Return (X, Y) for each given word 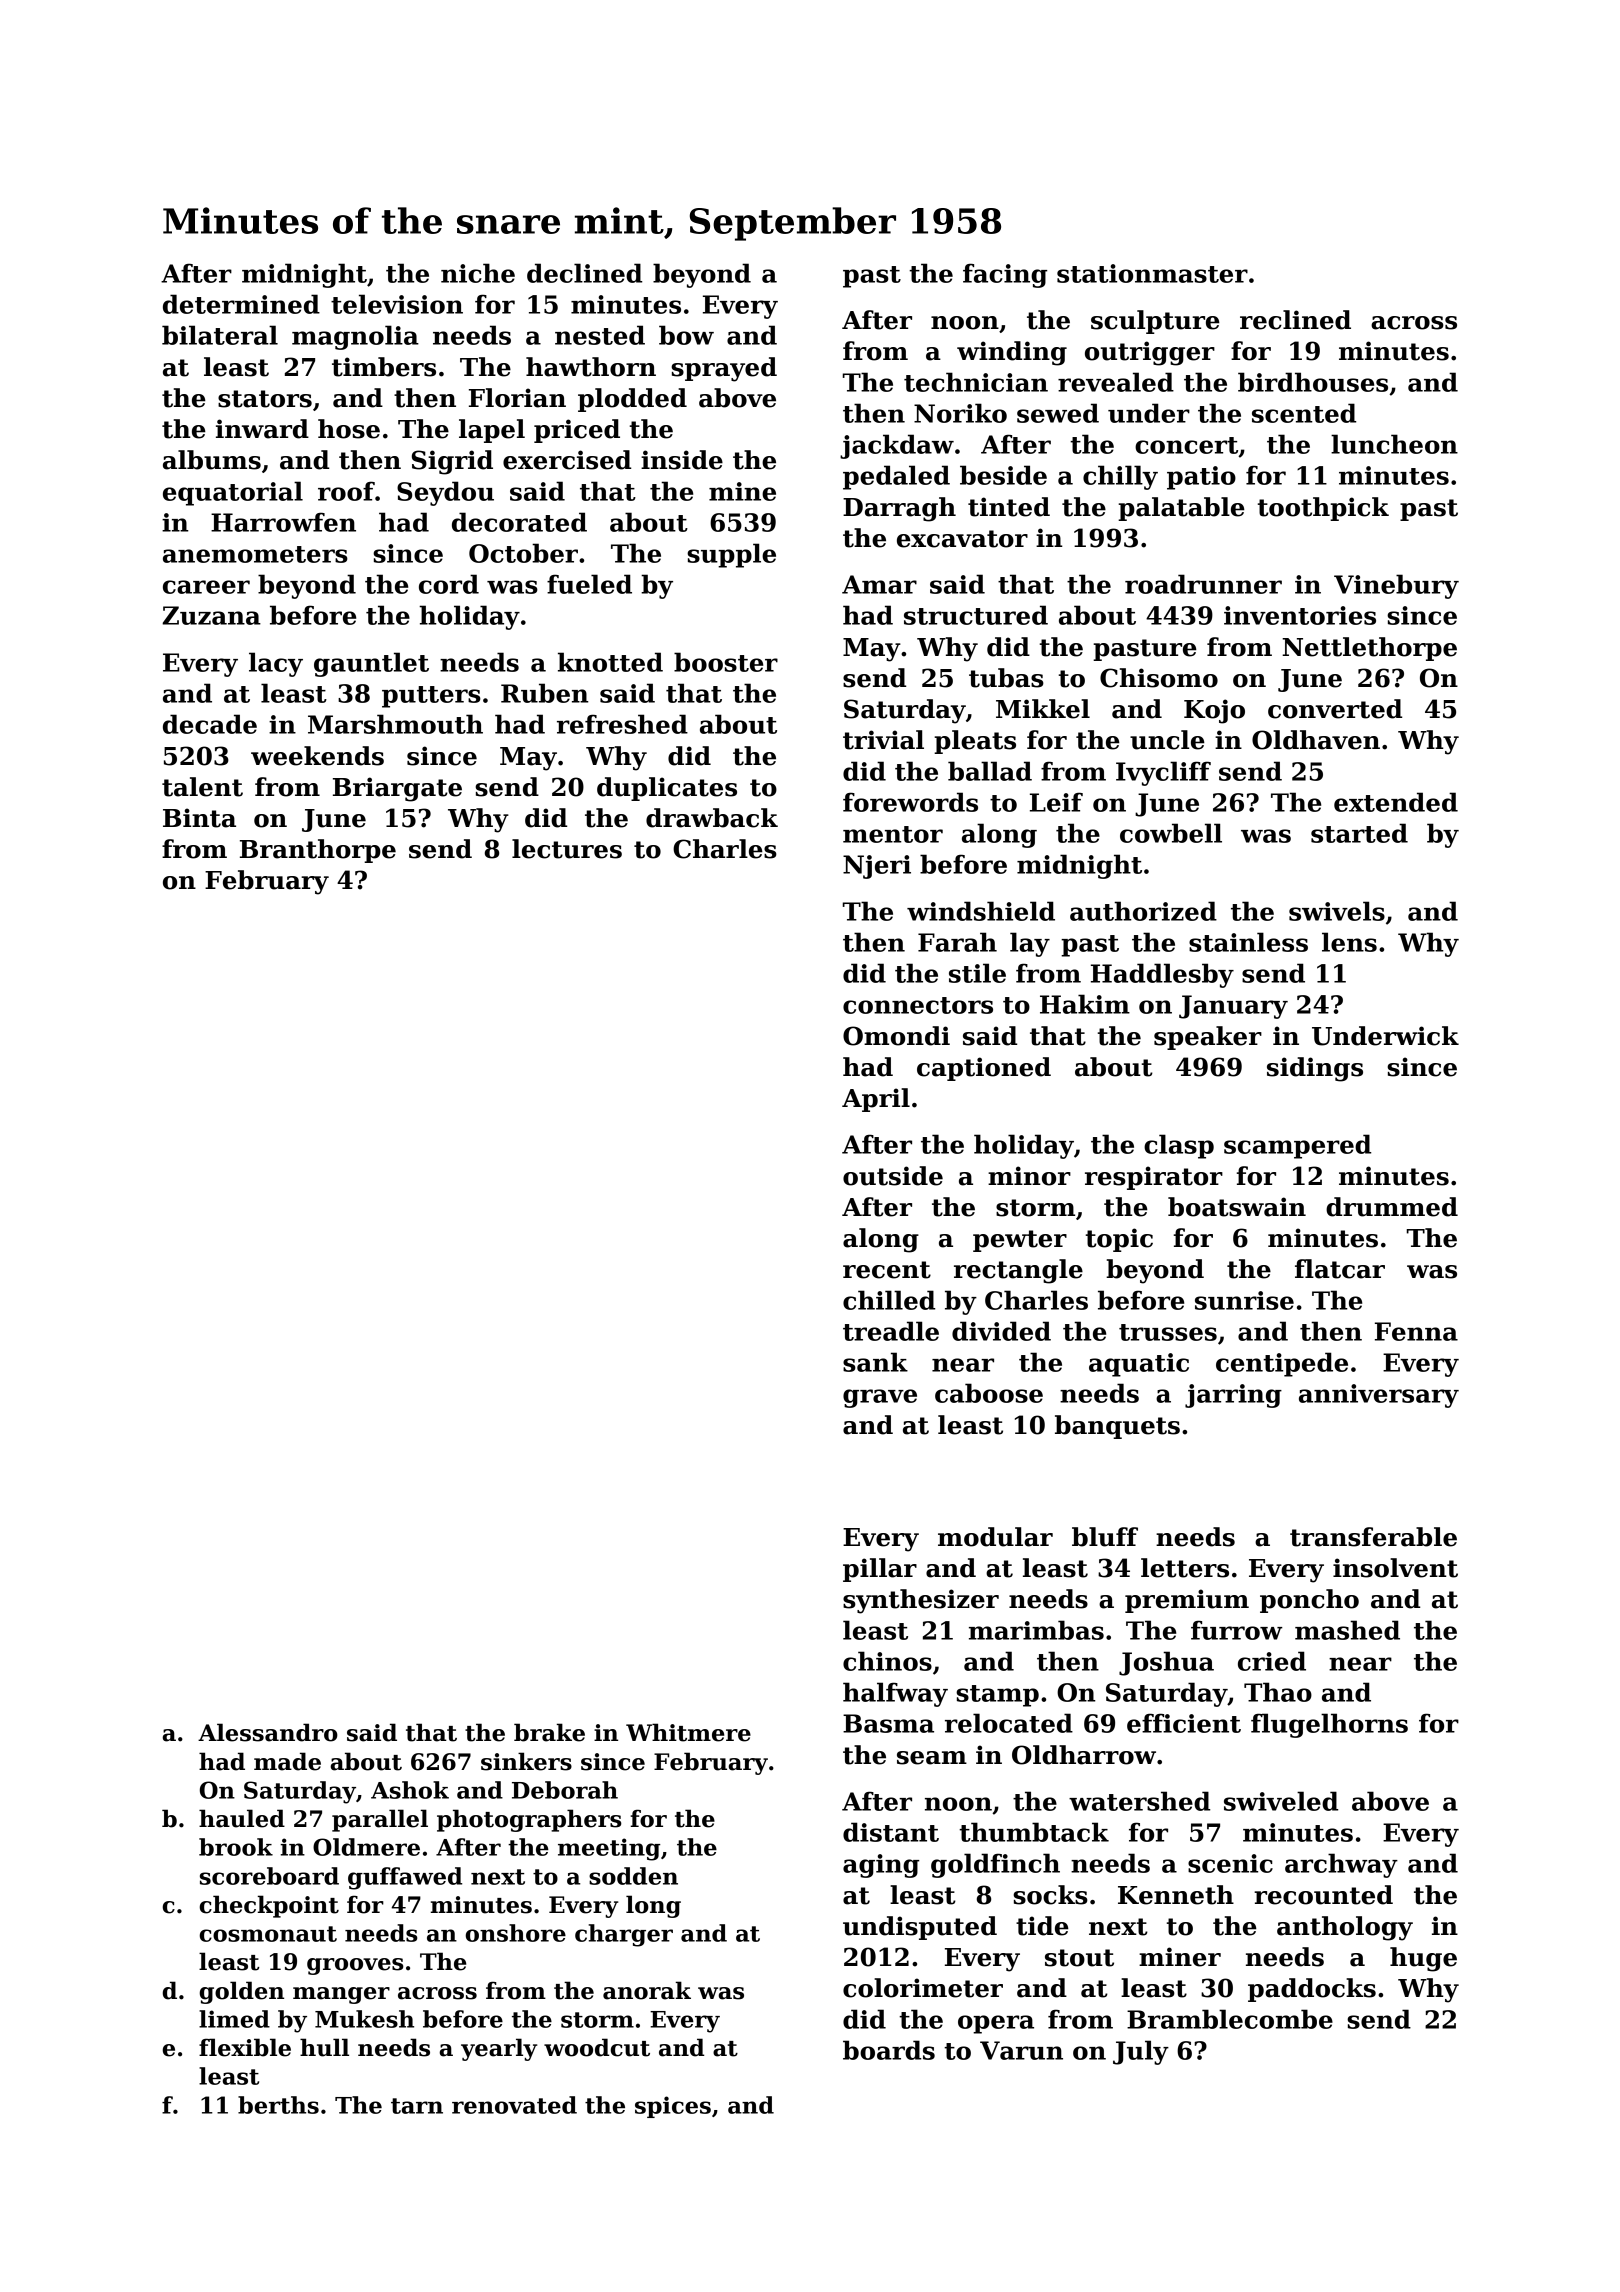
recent (887, 1270)
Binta (199, 818)
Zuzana (211, 615)
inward (262, 429)
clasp (1179, 1146)
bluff (1105, 1537)
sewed (1058, 413)
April (876, 1100)
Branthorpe (318, 851)
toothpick (1323, 509)
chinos (887, 1661)
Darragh (899, 509)
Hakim (1085, 1004)
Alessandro (268, 1732)
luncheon (1394, 444)
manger (341, 1995)
